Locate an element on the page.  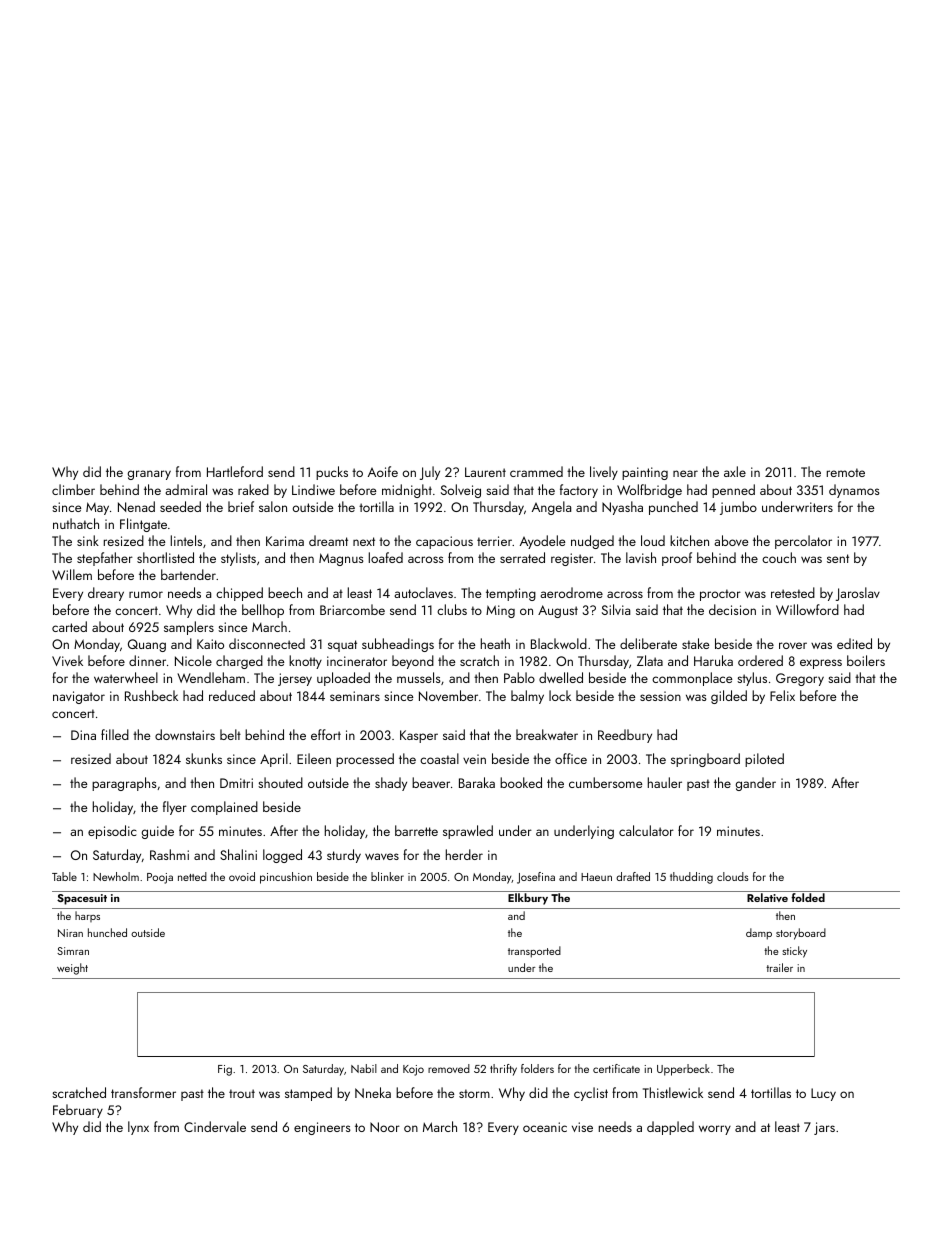
near is located at coordinates (685, 473).
